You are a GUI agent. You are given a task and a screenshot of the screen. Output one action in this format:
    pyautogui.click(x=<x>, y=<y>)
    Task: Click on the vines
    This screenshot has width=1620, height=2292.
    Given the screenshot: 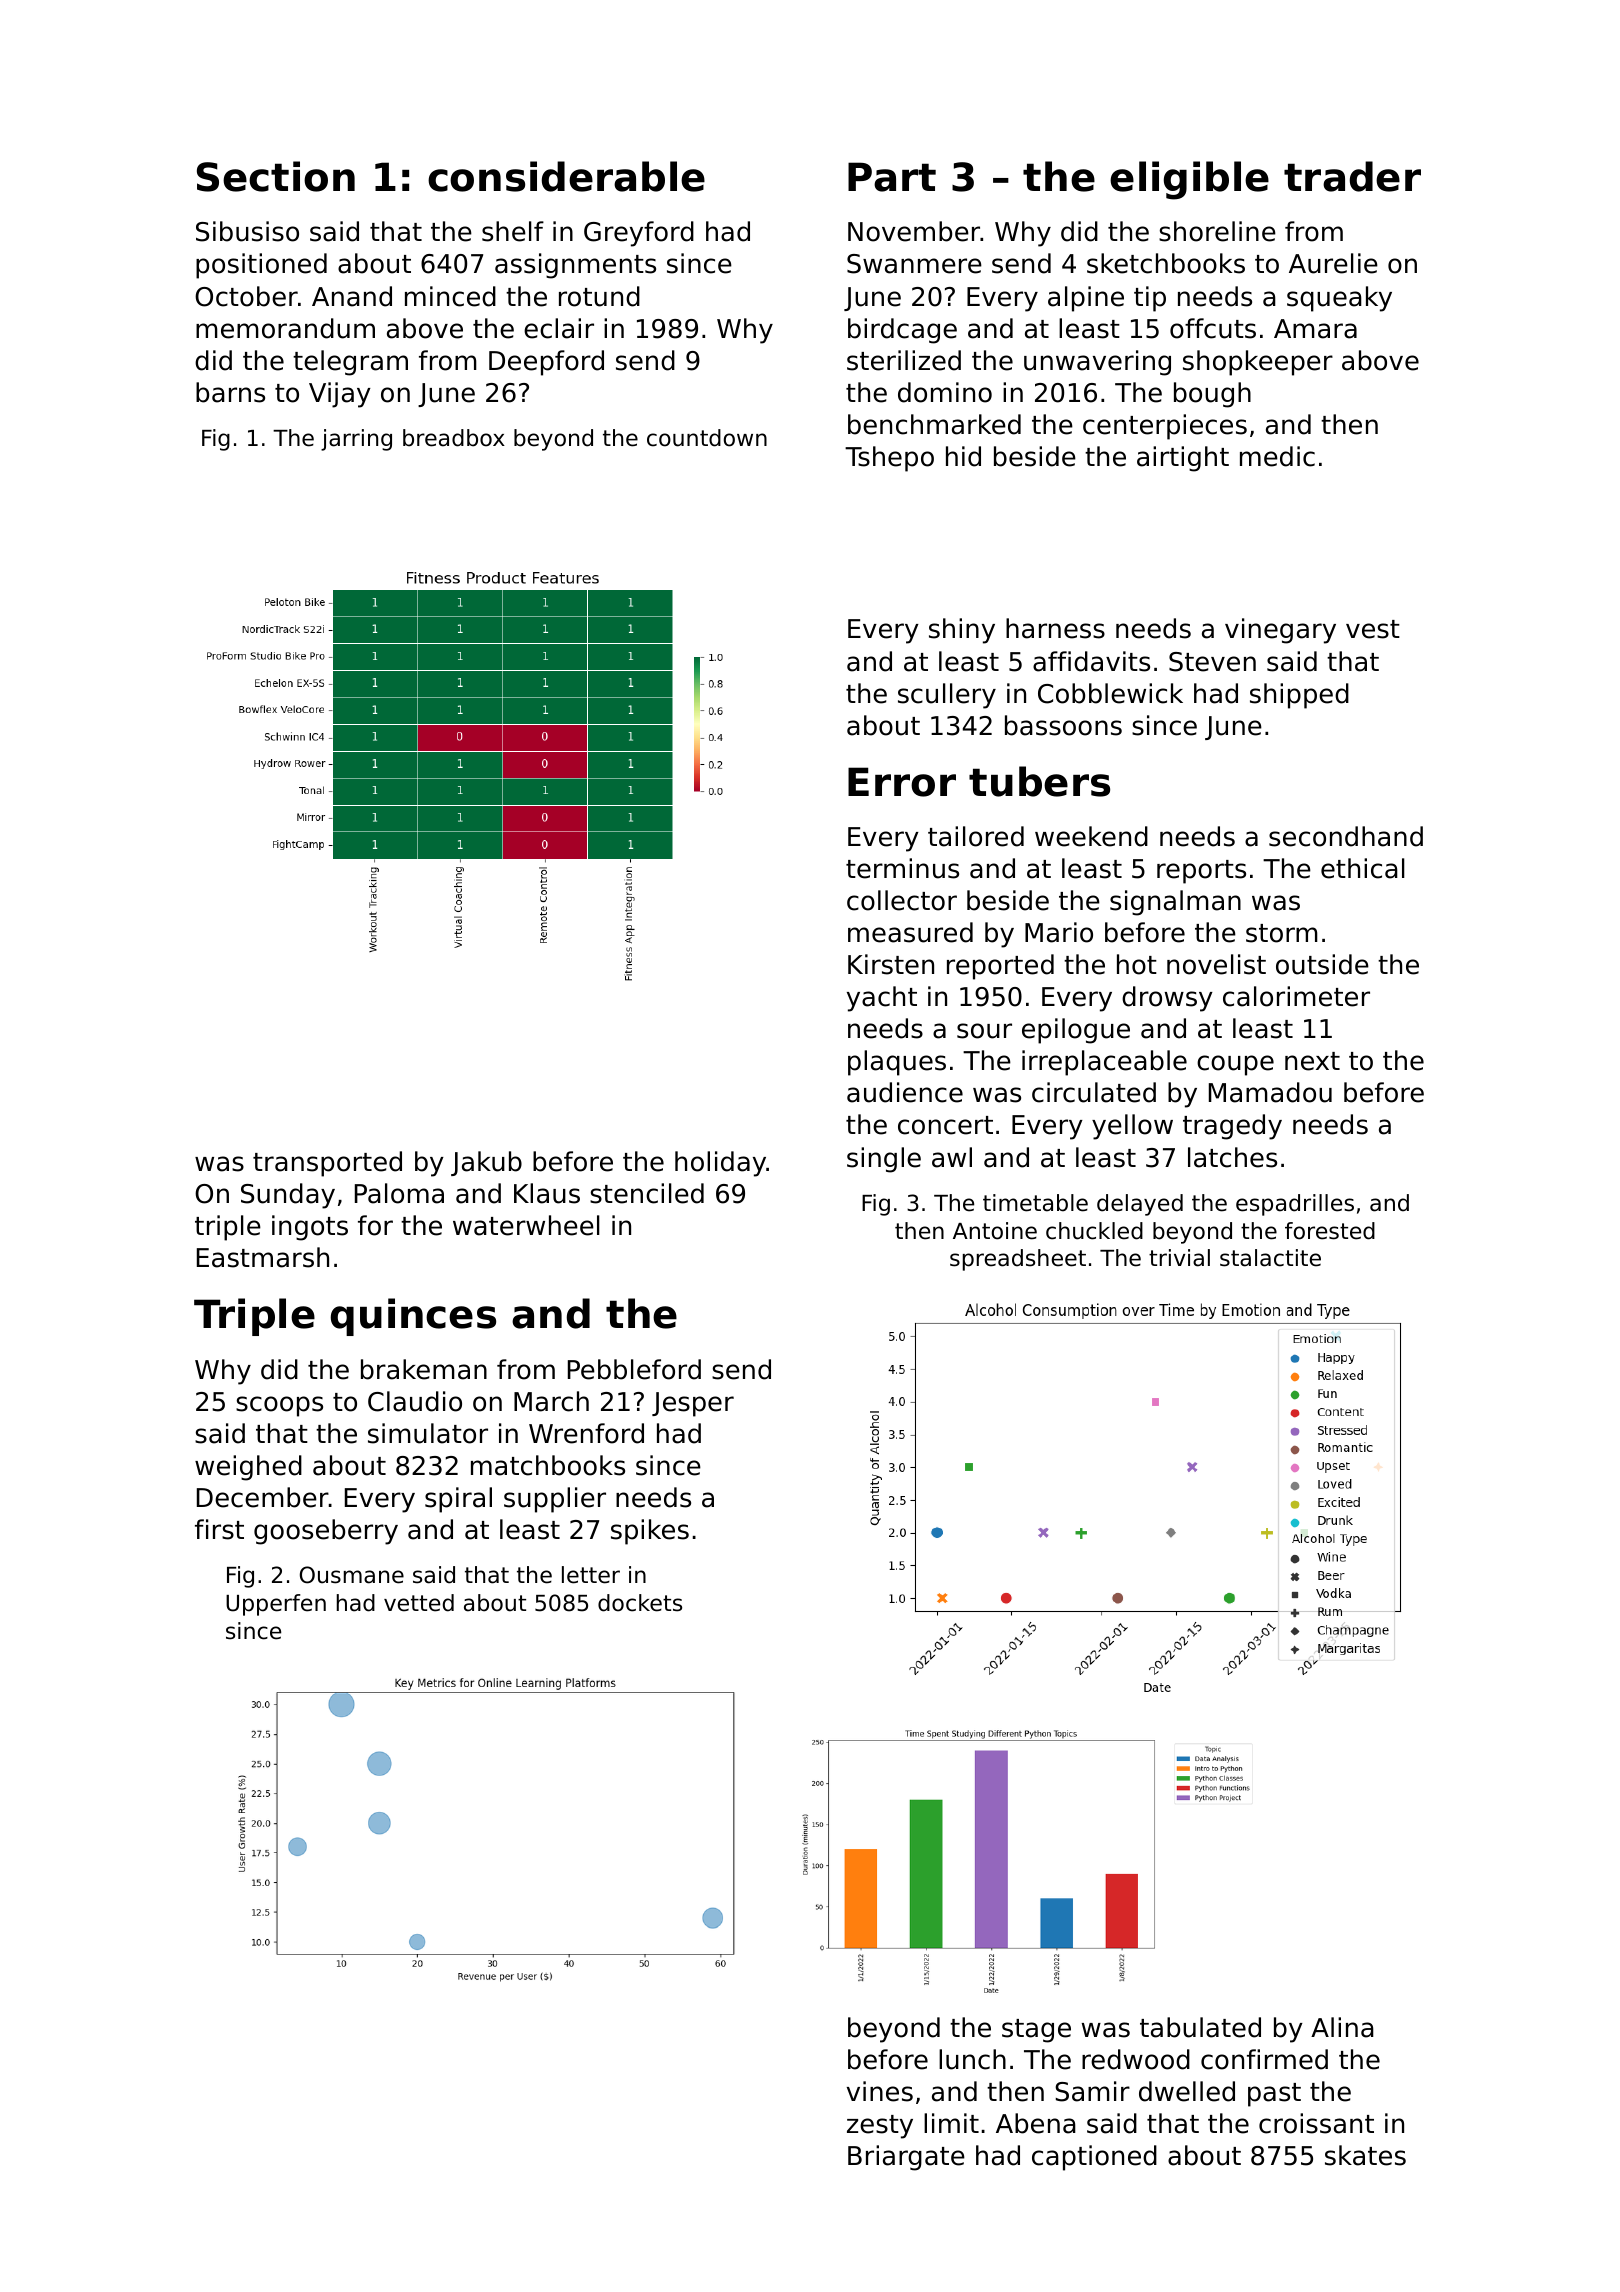 What is the action you would take?
    pyautogui.click(x=880, y=2091)
